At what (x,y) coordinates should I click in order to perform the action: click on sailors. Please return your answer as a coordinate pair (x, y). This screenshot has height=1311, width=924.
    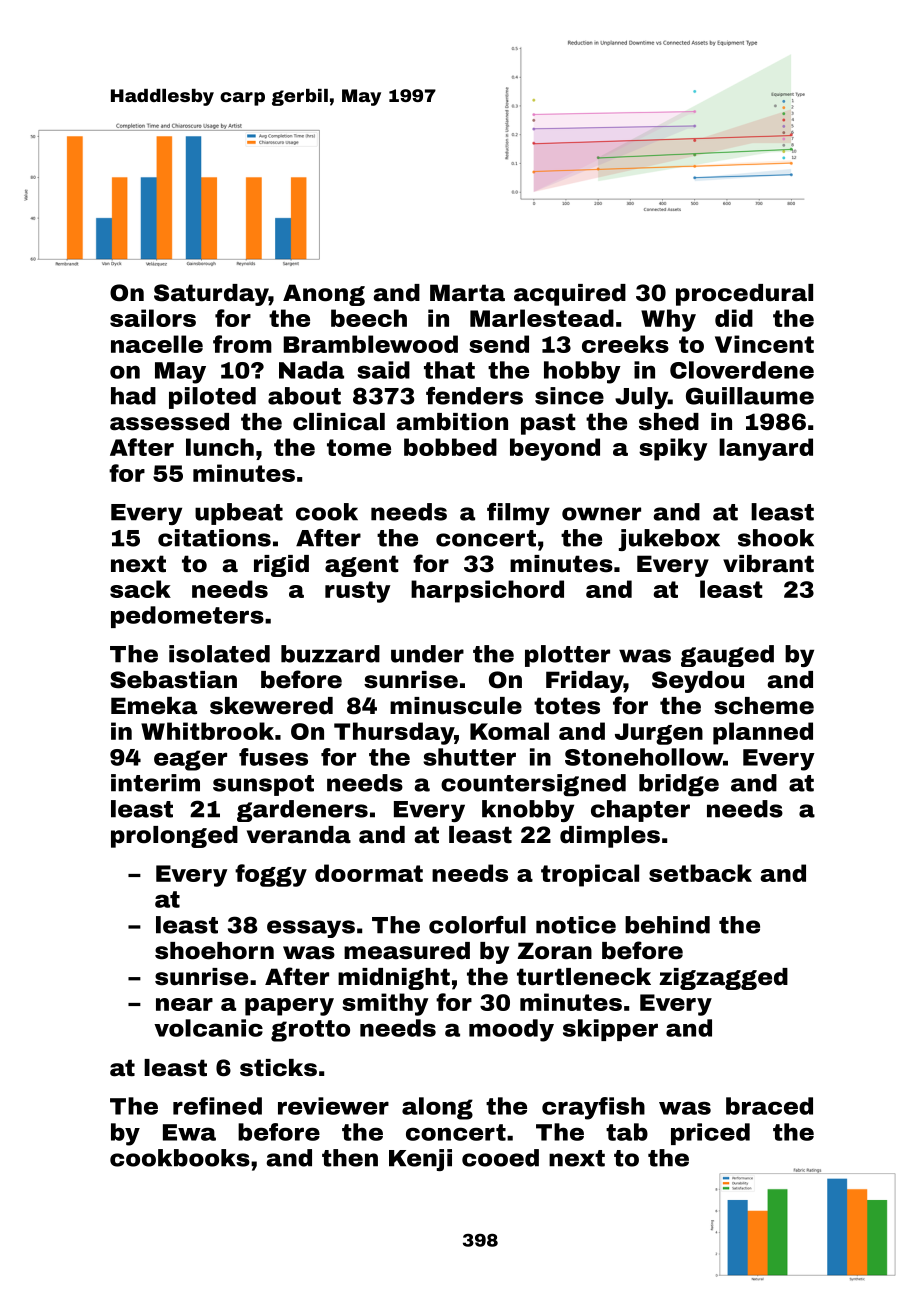
    Looking at the image, I should click on (153, 318).
